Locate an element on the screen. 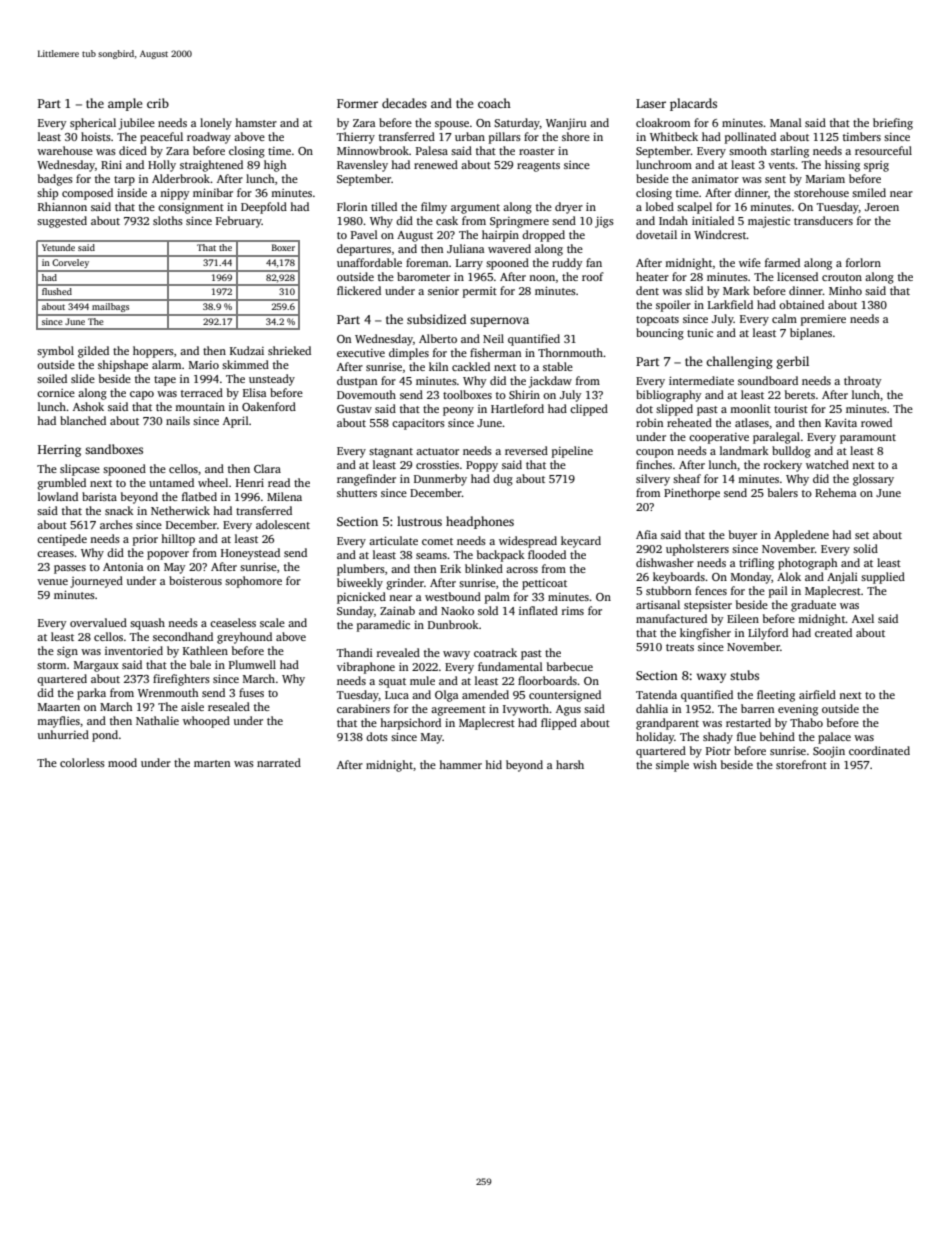 Image resolution: width=952 pixels, height=1233 pixels. parka is located at coordinates (91, 694).
